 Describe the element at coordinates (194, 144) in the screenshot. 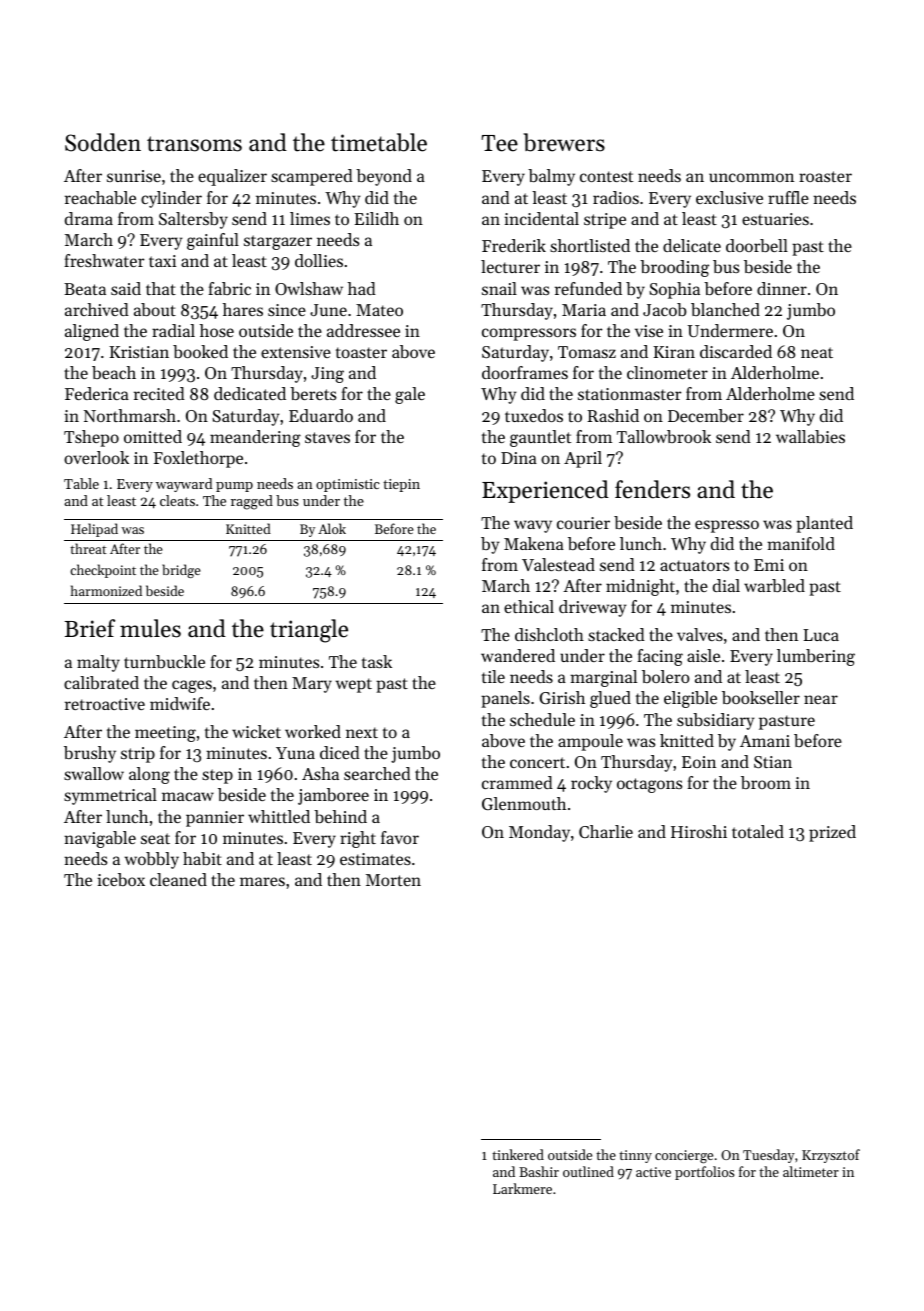

I see `transoms` at that location.
